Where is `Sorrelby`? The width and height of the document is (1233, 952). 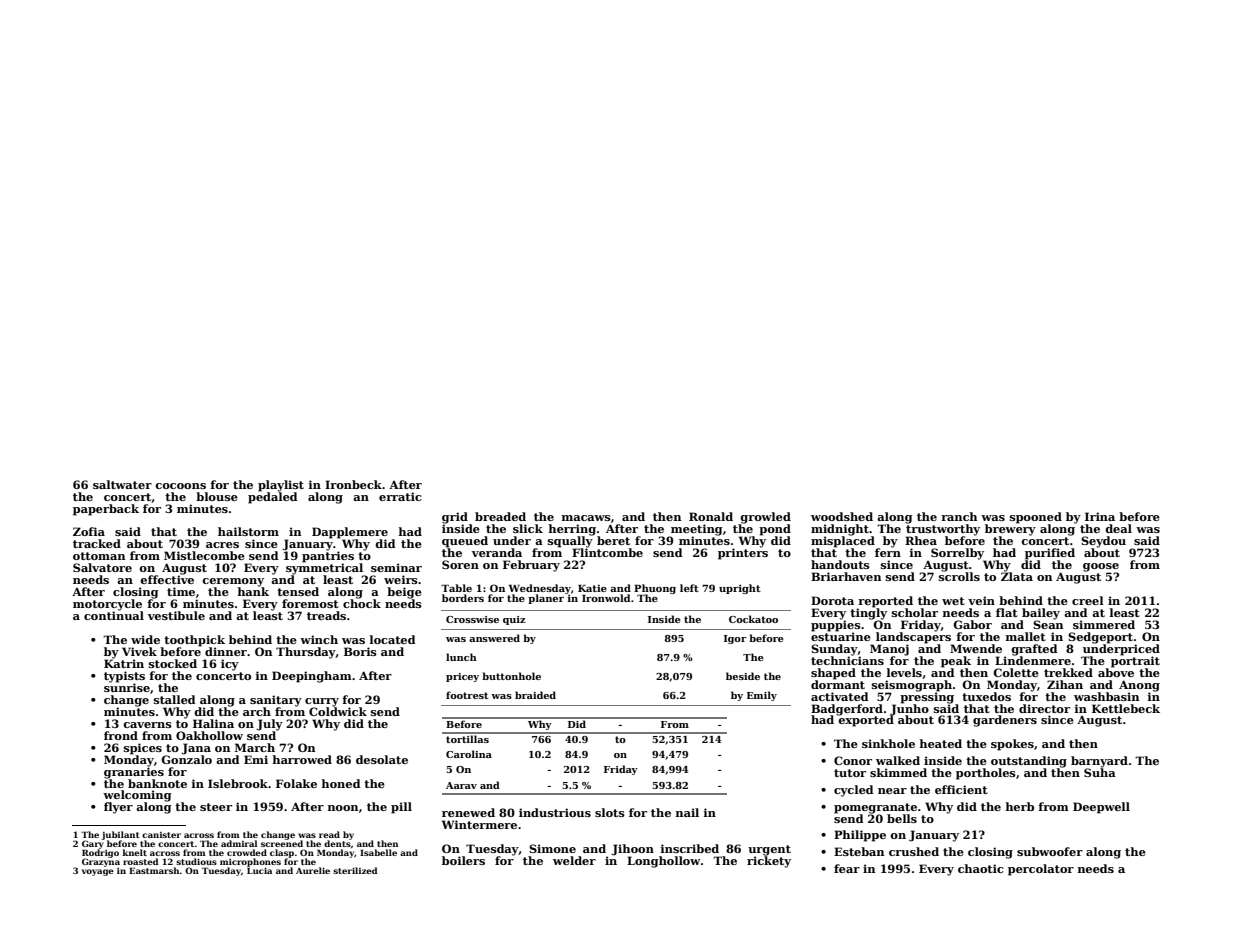 Sorrelby is located at coordinates (957, 554).
